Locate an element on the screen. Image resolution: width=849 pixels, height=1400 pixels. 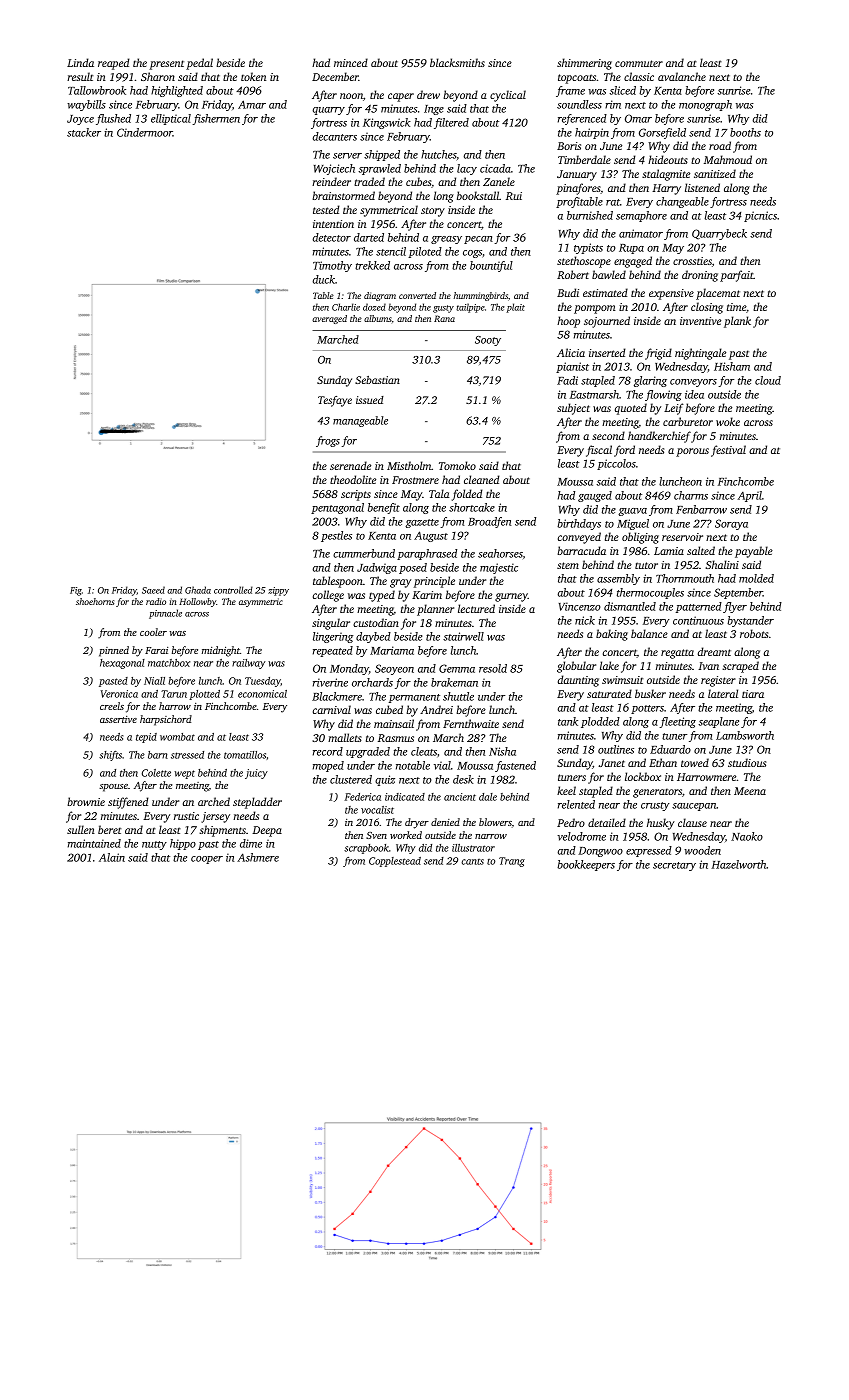
Veronica is located at coordinates (119, 694).
